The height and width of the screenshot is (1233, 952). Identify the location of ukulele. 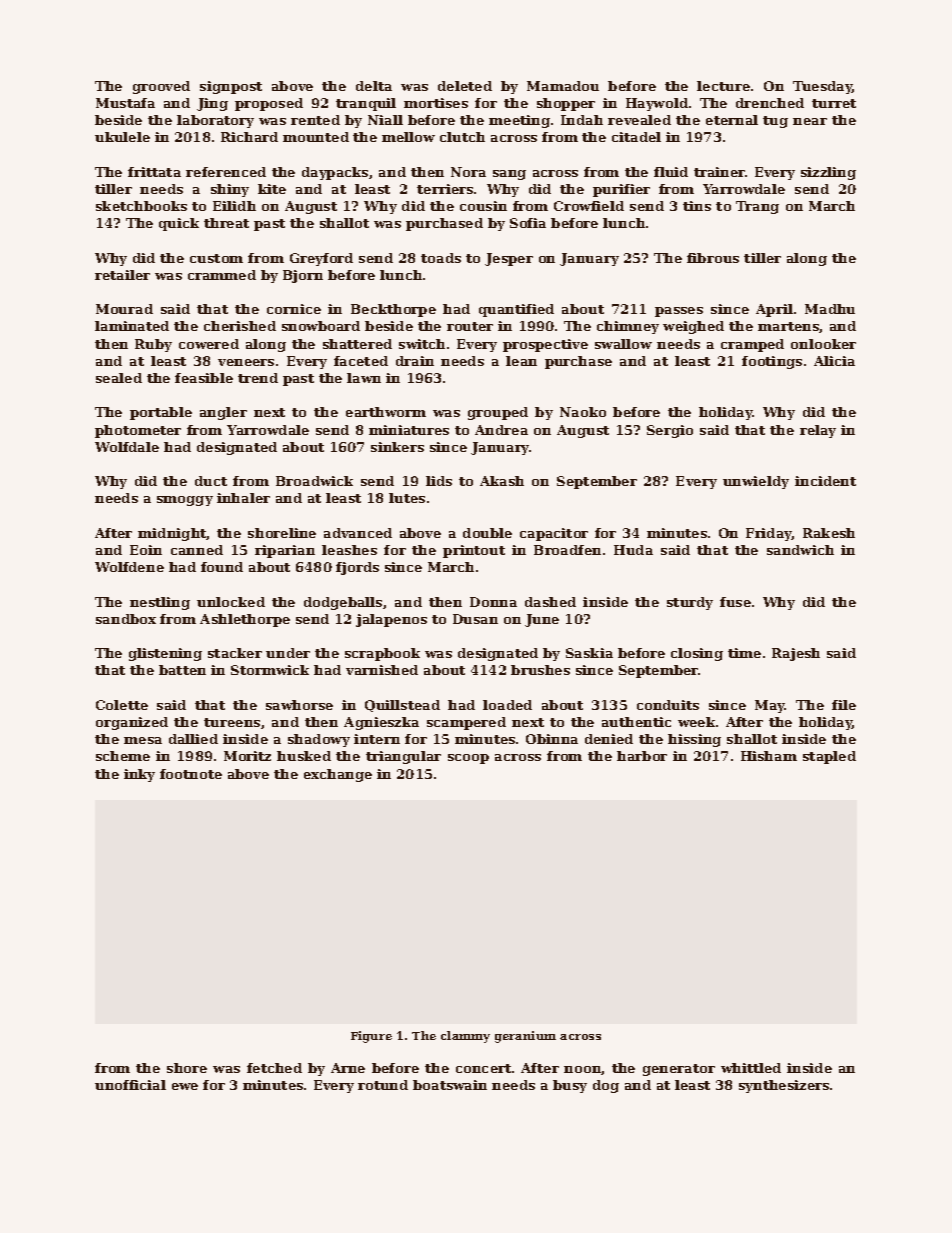
(122, 137).
